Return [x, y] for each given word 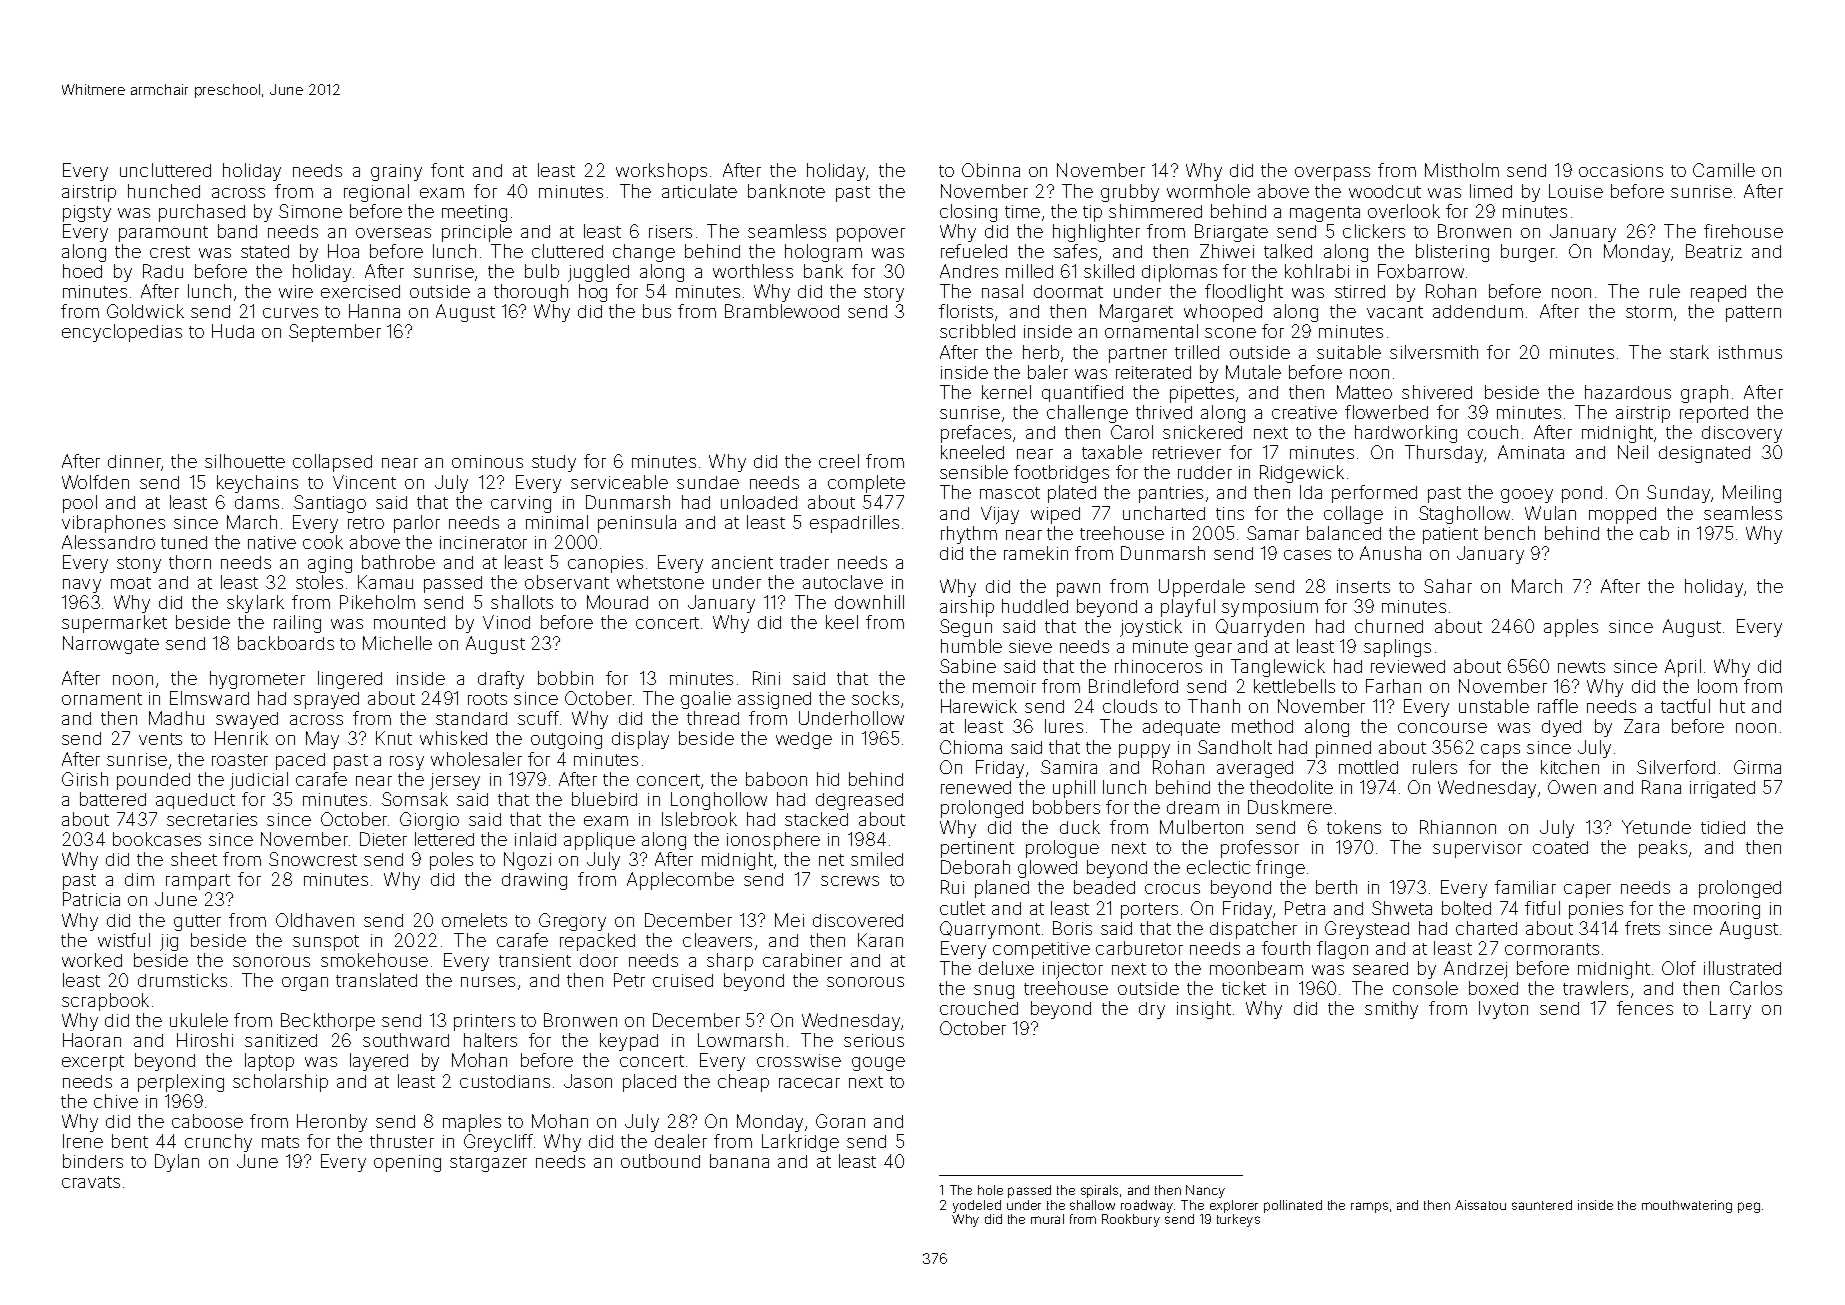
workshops [661, 172]
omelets [474, 920]
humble [971, 646]
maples [472, 1123]
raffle [1558, 706]
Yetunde [1656, 827]
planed [1002, 889]
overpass [1332, 174]
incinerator [483, 542]
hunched [164, 191]
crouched [979, 1008]
